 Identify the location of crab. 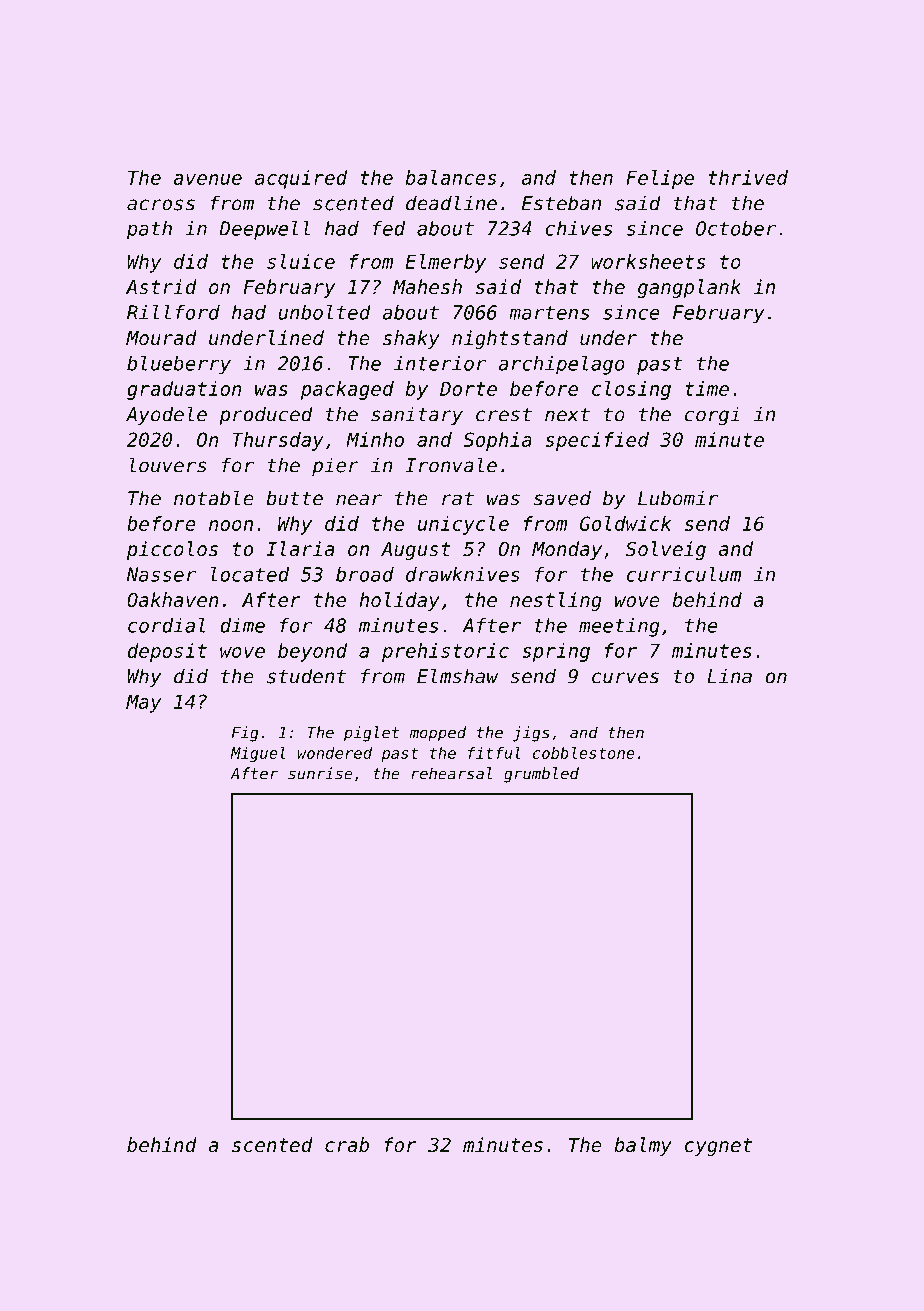
(347, 1144).
